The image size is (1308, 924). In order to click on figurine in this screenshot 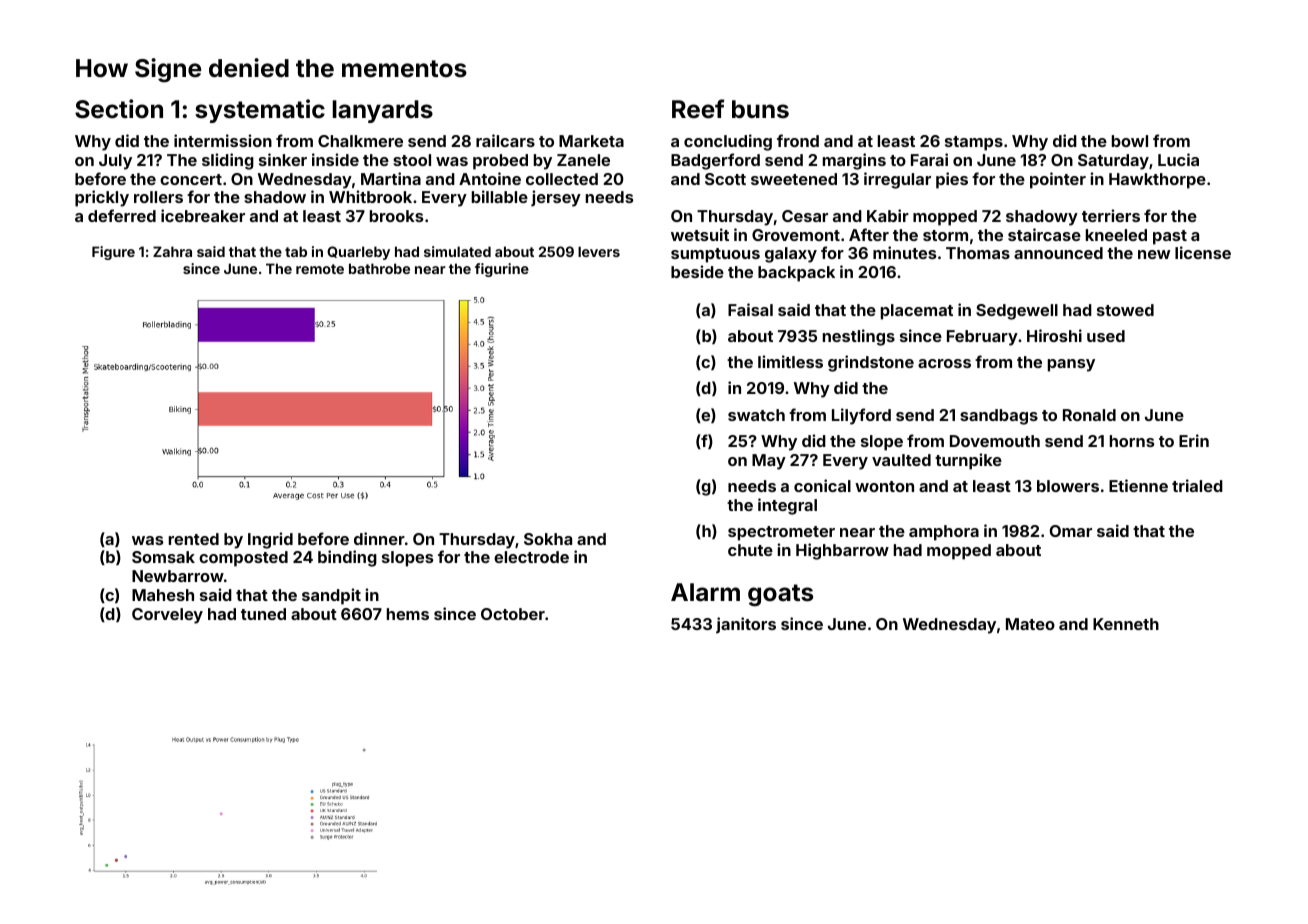, I will do `click(502, 270)`.
